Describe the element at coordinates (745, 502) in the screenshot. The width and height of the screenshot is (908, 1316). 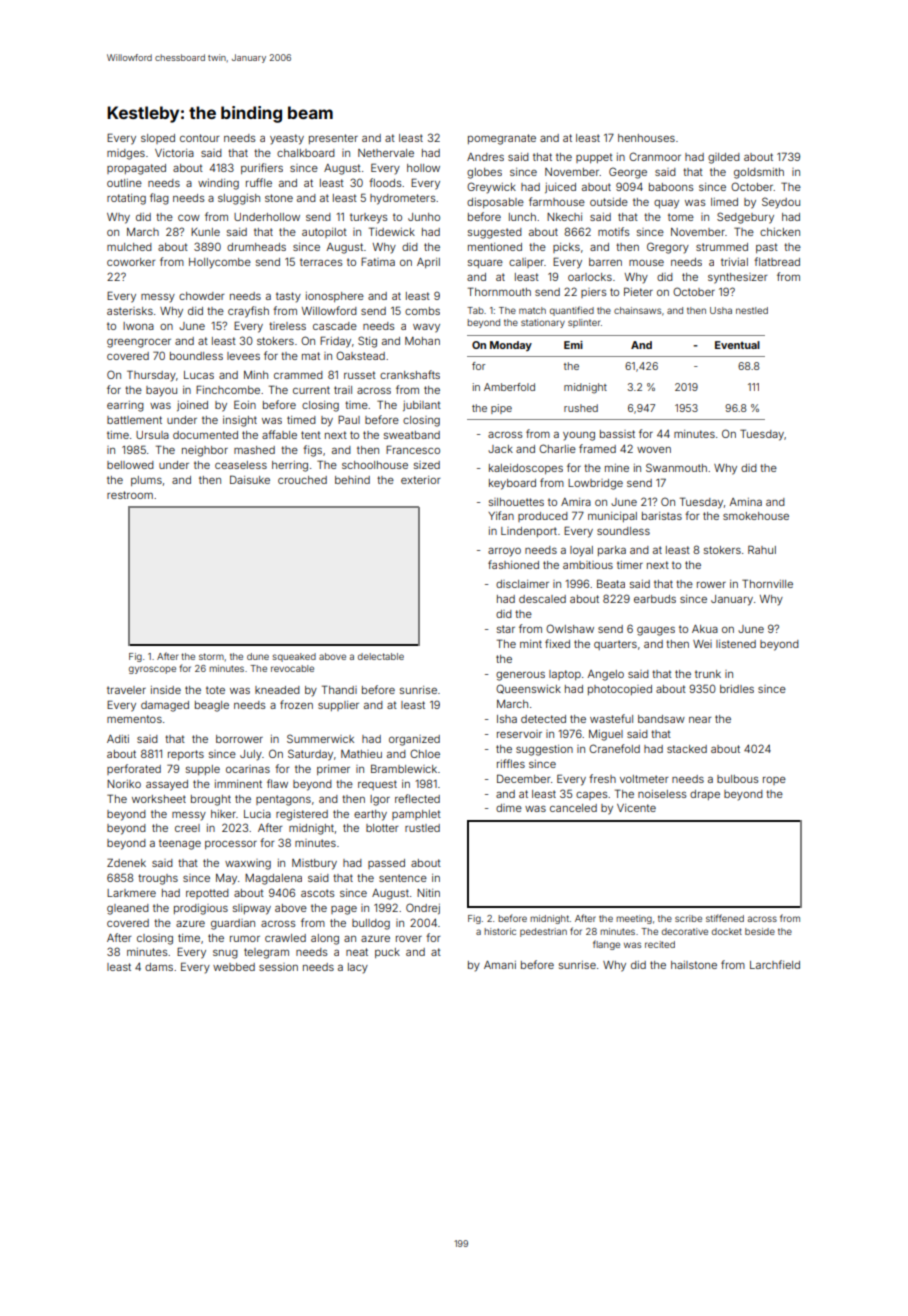
I see `Amina` at that location.
